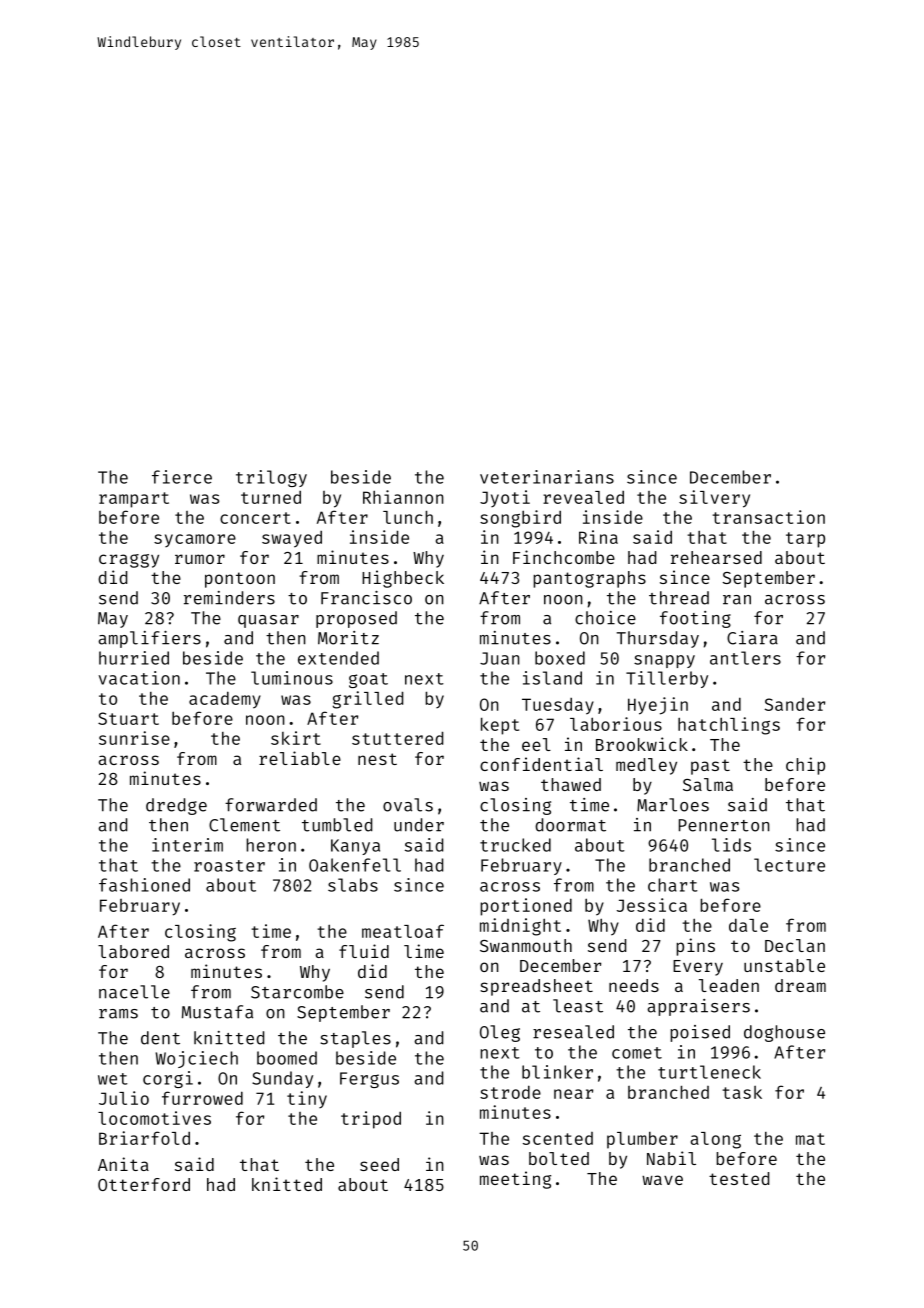 The image size is (924, 1308). What do you see at coordinates (144, 885) in the screenshot?
I see `fashioned` at bounding box center [144, 885].
